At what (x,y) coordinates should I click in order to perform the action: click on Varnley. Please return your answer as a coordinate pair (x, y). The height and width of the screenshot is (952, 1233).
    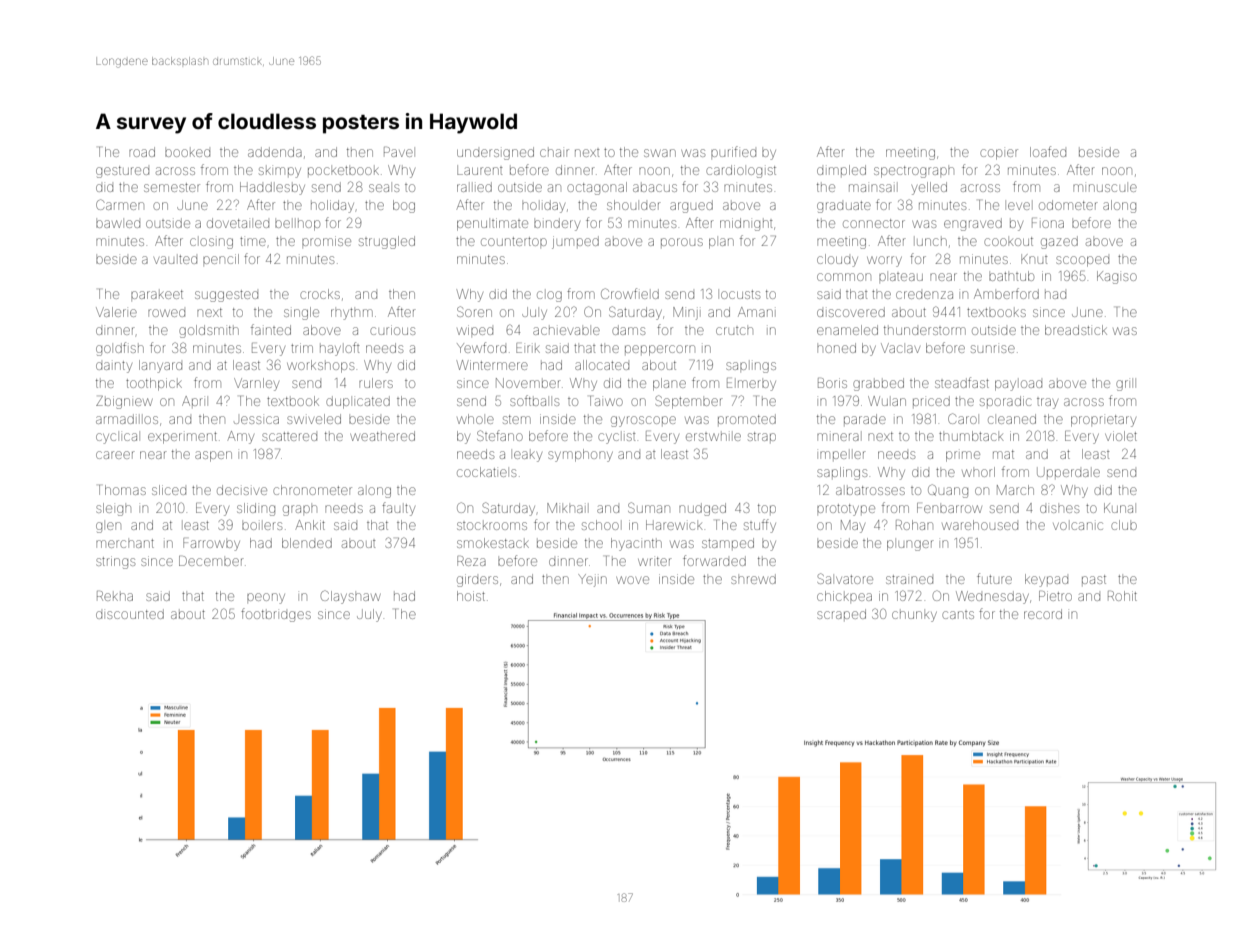
    Looking at the image, I should click on (256, 384).
